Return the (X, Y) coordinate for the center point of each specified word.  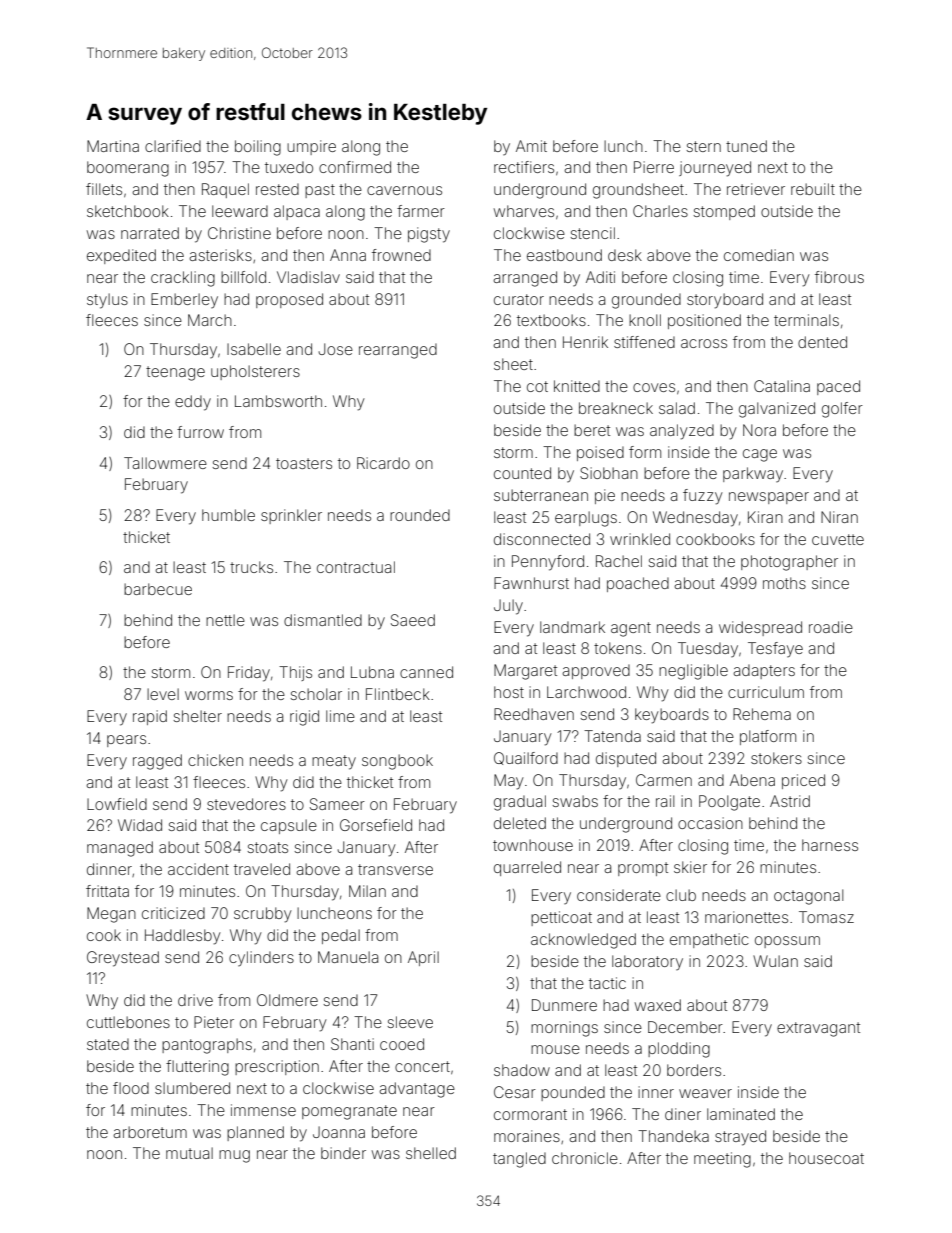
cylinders (261, 958)
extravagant (818, 1029)
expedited (121, 256)
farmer (421, 211)
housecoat (826, 1158)
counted (522, 473)
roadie (831, 627)
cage (760, 455)
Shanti (352, 1044)
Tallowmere (165, 463)
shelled (431, 1153)
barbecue (158, 589)
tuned (746, 146)
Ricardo (383, 463)
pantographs (207, 1046)
